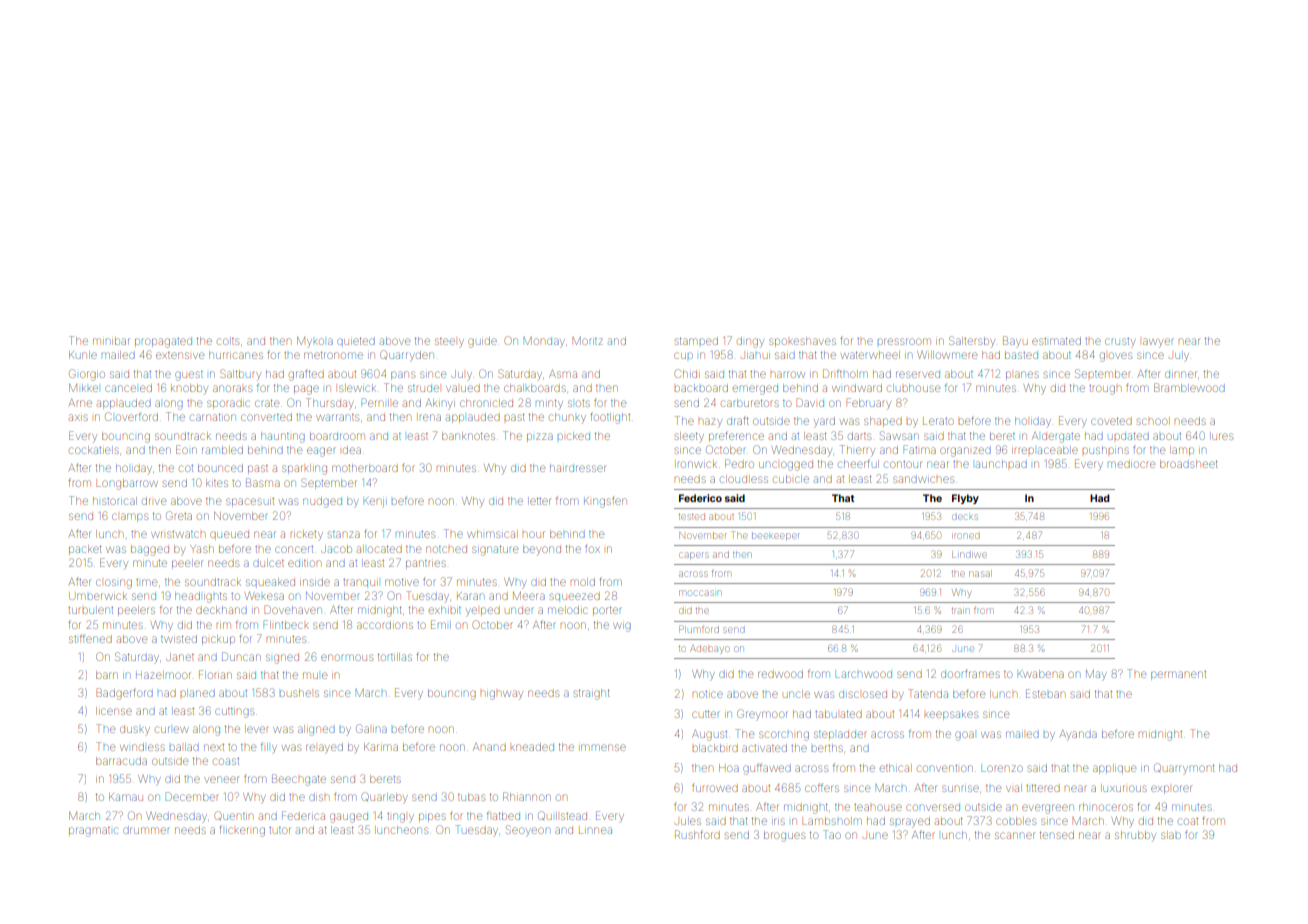 This page has width=1308, height=924. Describe the element at coordinates (603, 747) in the page. I see `immense` at that location.
